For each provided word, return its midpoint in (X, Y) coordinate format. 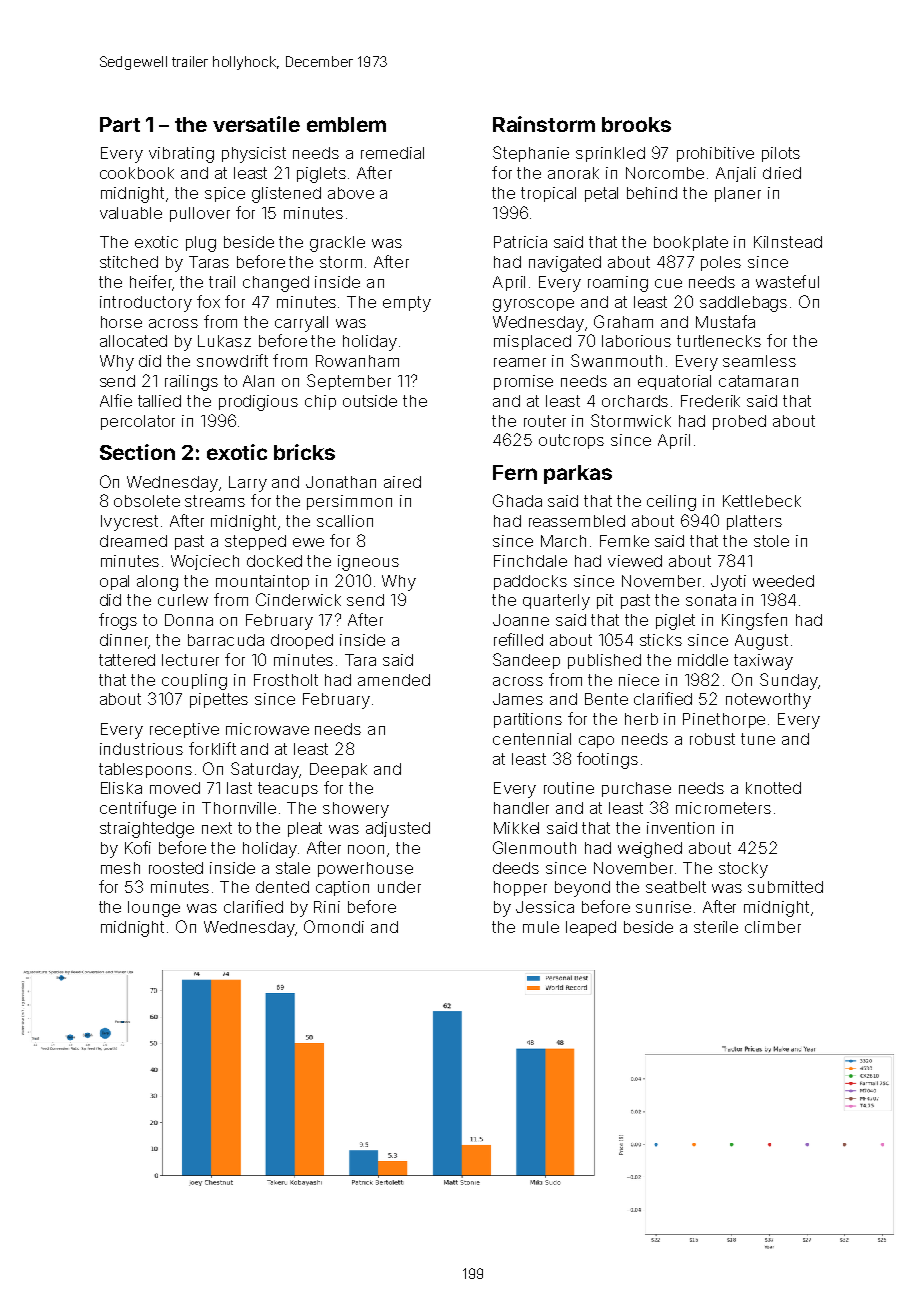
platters (754, 522)
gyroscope (533, 305)
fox (208, 301)
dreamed (133, 541)
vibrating (181, 155)
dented (282, 887)
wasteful (787, 281)
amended (394, 680)
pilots (781, 154)
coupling (194, 682)
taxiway (763, 662)
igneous (368, 563)
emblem (346, 124)
